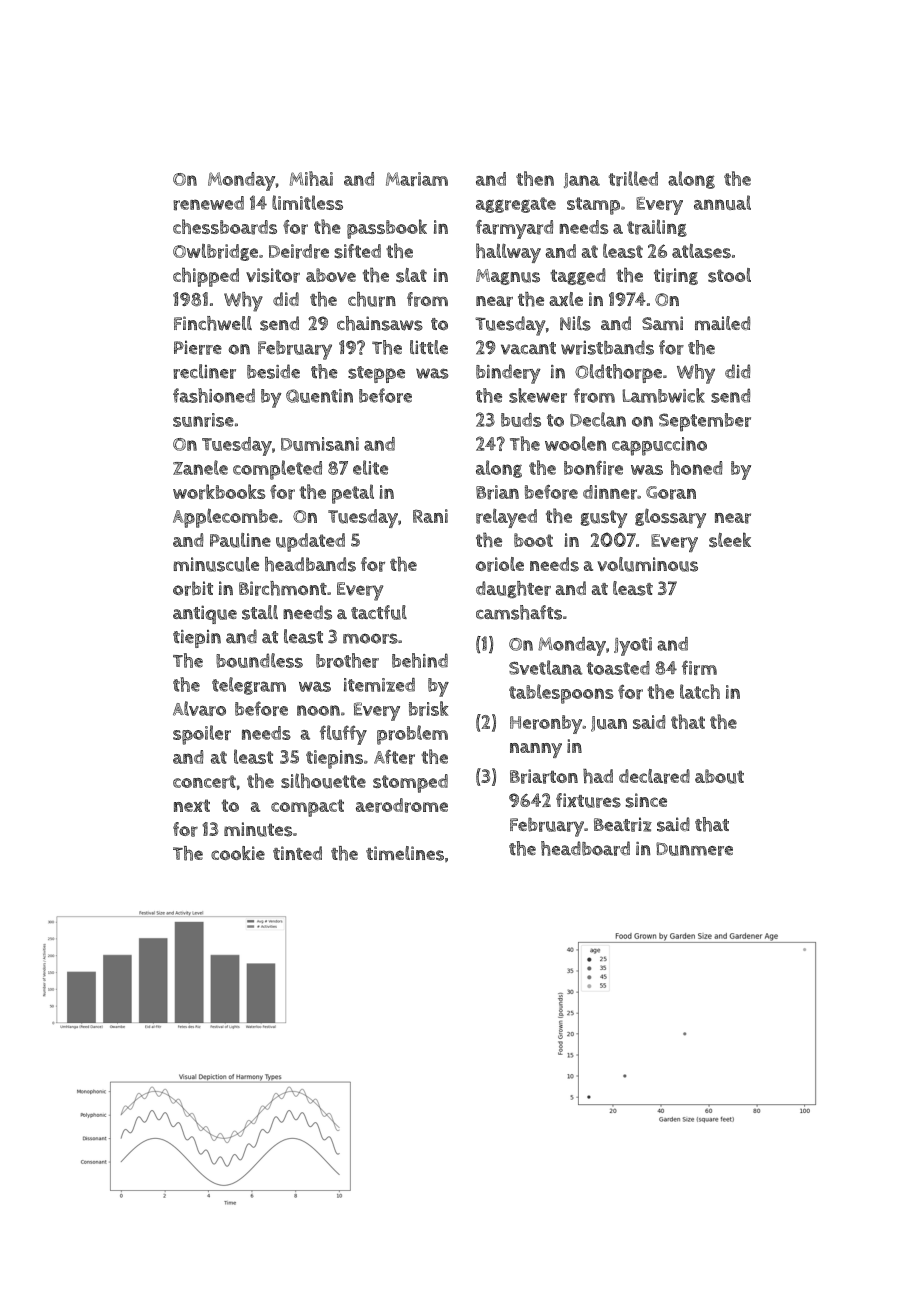 This screenshot has width=924, height=1311. Describe the element at coordinates (238, 853) in the screenshot. I see `cookie` at that location.
